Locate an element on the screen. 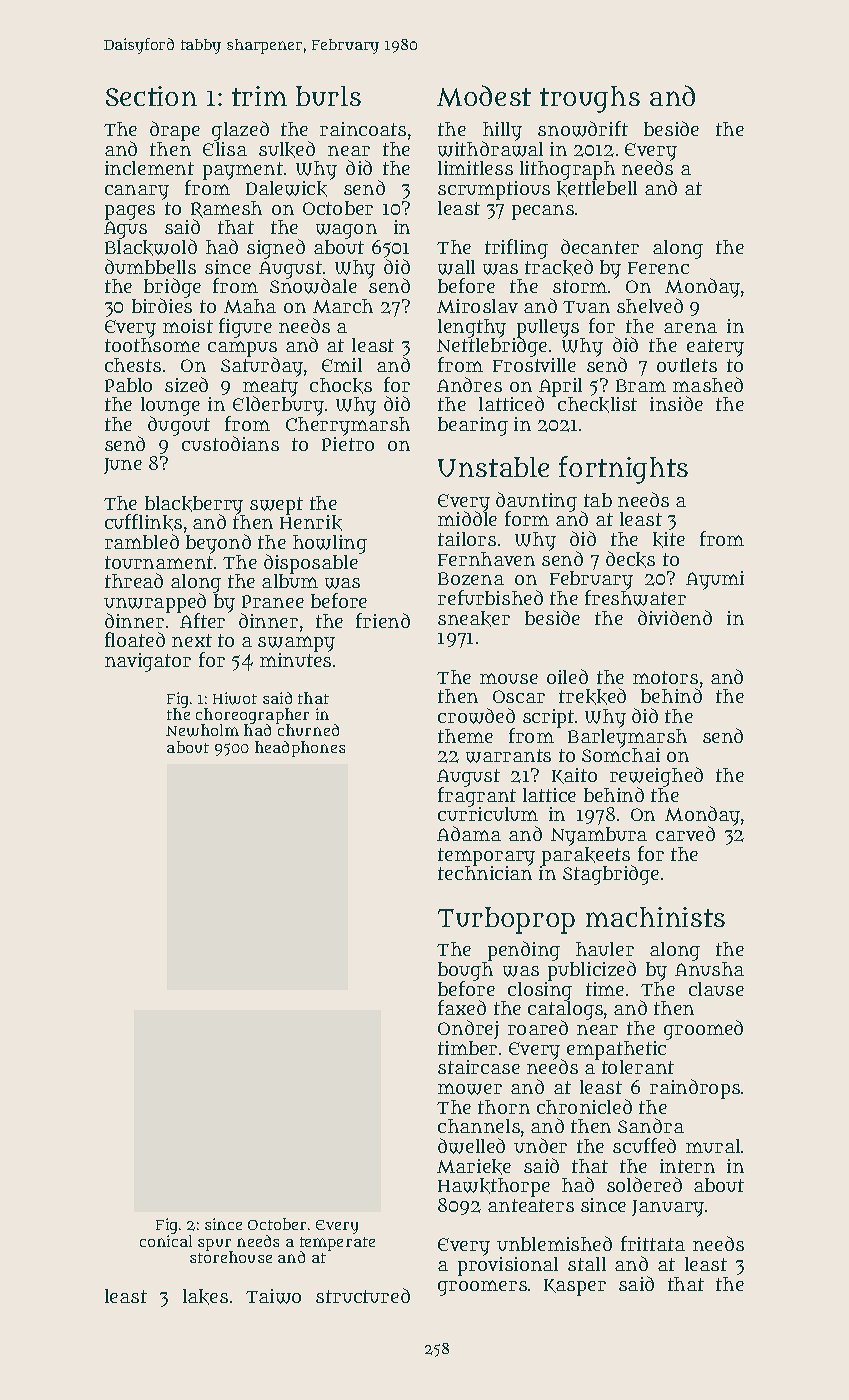 The height and width of the screenshot is (1400, 849). Modest is located at coordinates (484, 96).
